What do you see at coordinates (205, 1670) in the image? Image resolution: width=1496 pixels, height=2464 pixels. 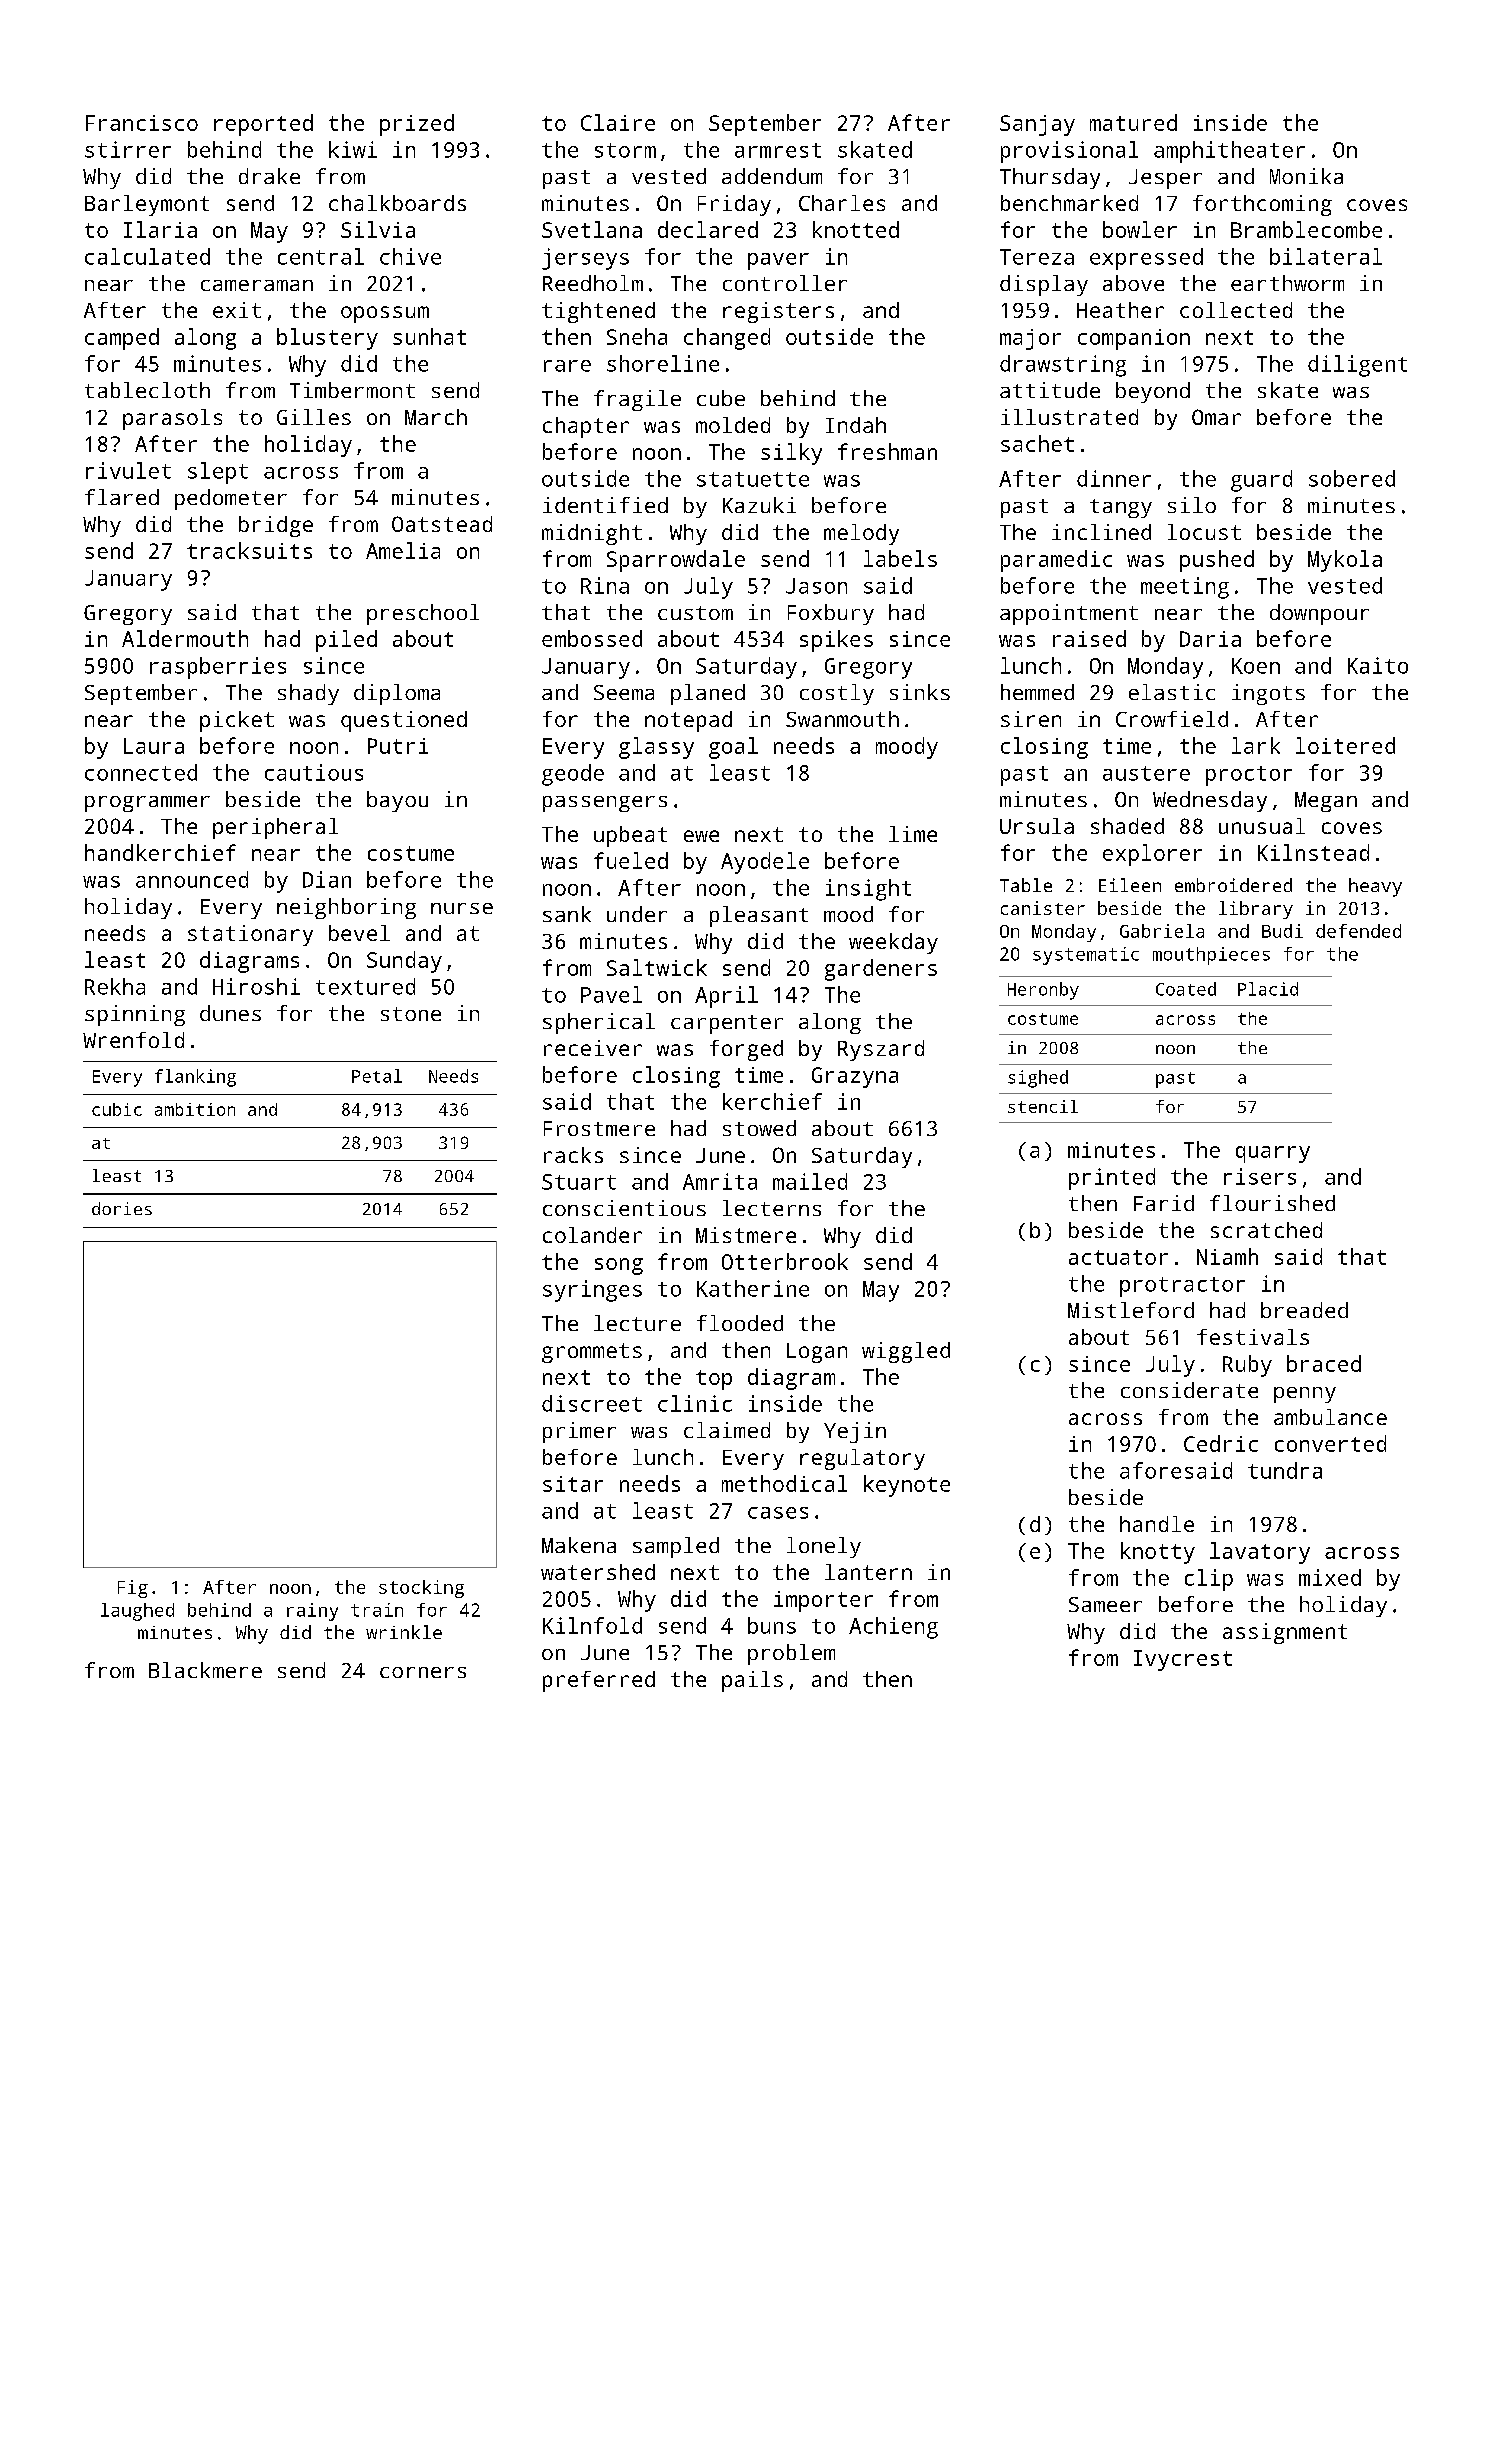 I see `Blackmere` at bounding box center [205, 1670].
